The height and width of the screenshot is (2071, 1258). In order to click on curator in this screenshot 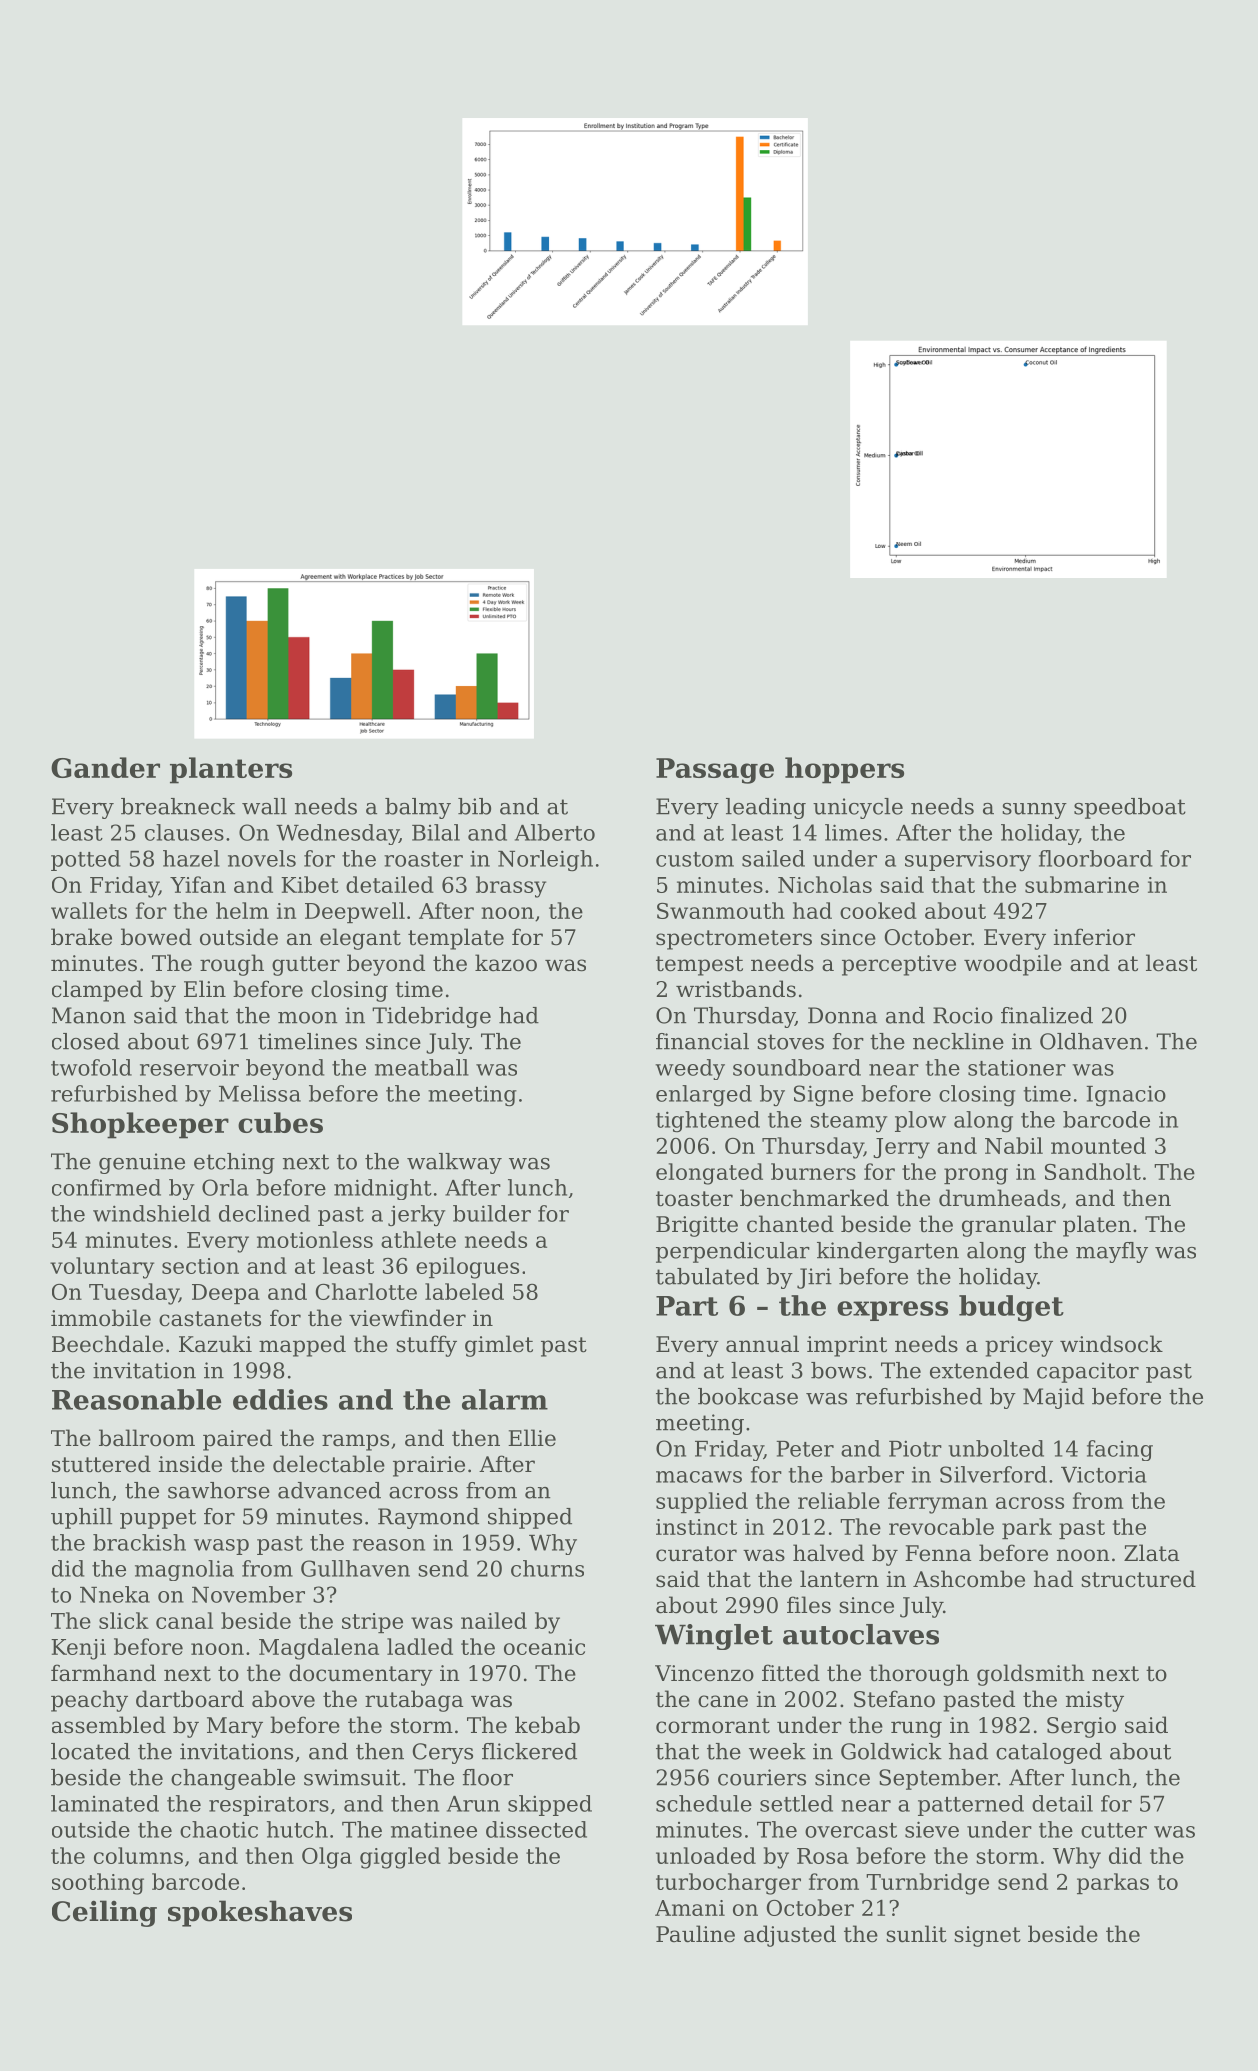, I will do `click(696, 1554)`.
